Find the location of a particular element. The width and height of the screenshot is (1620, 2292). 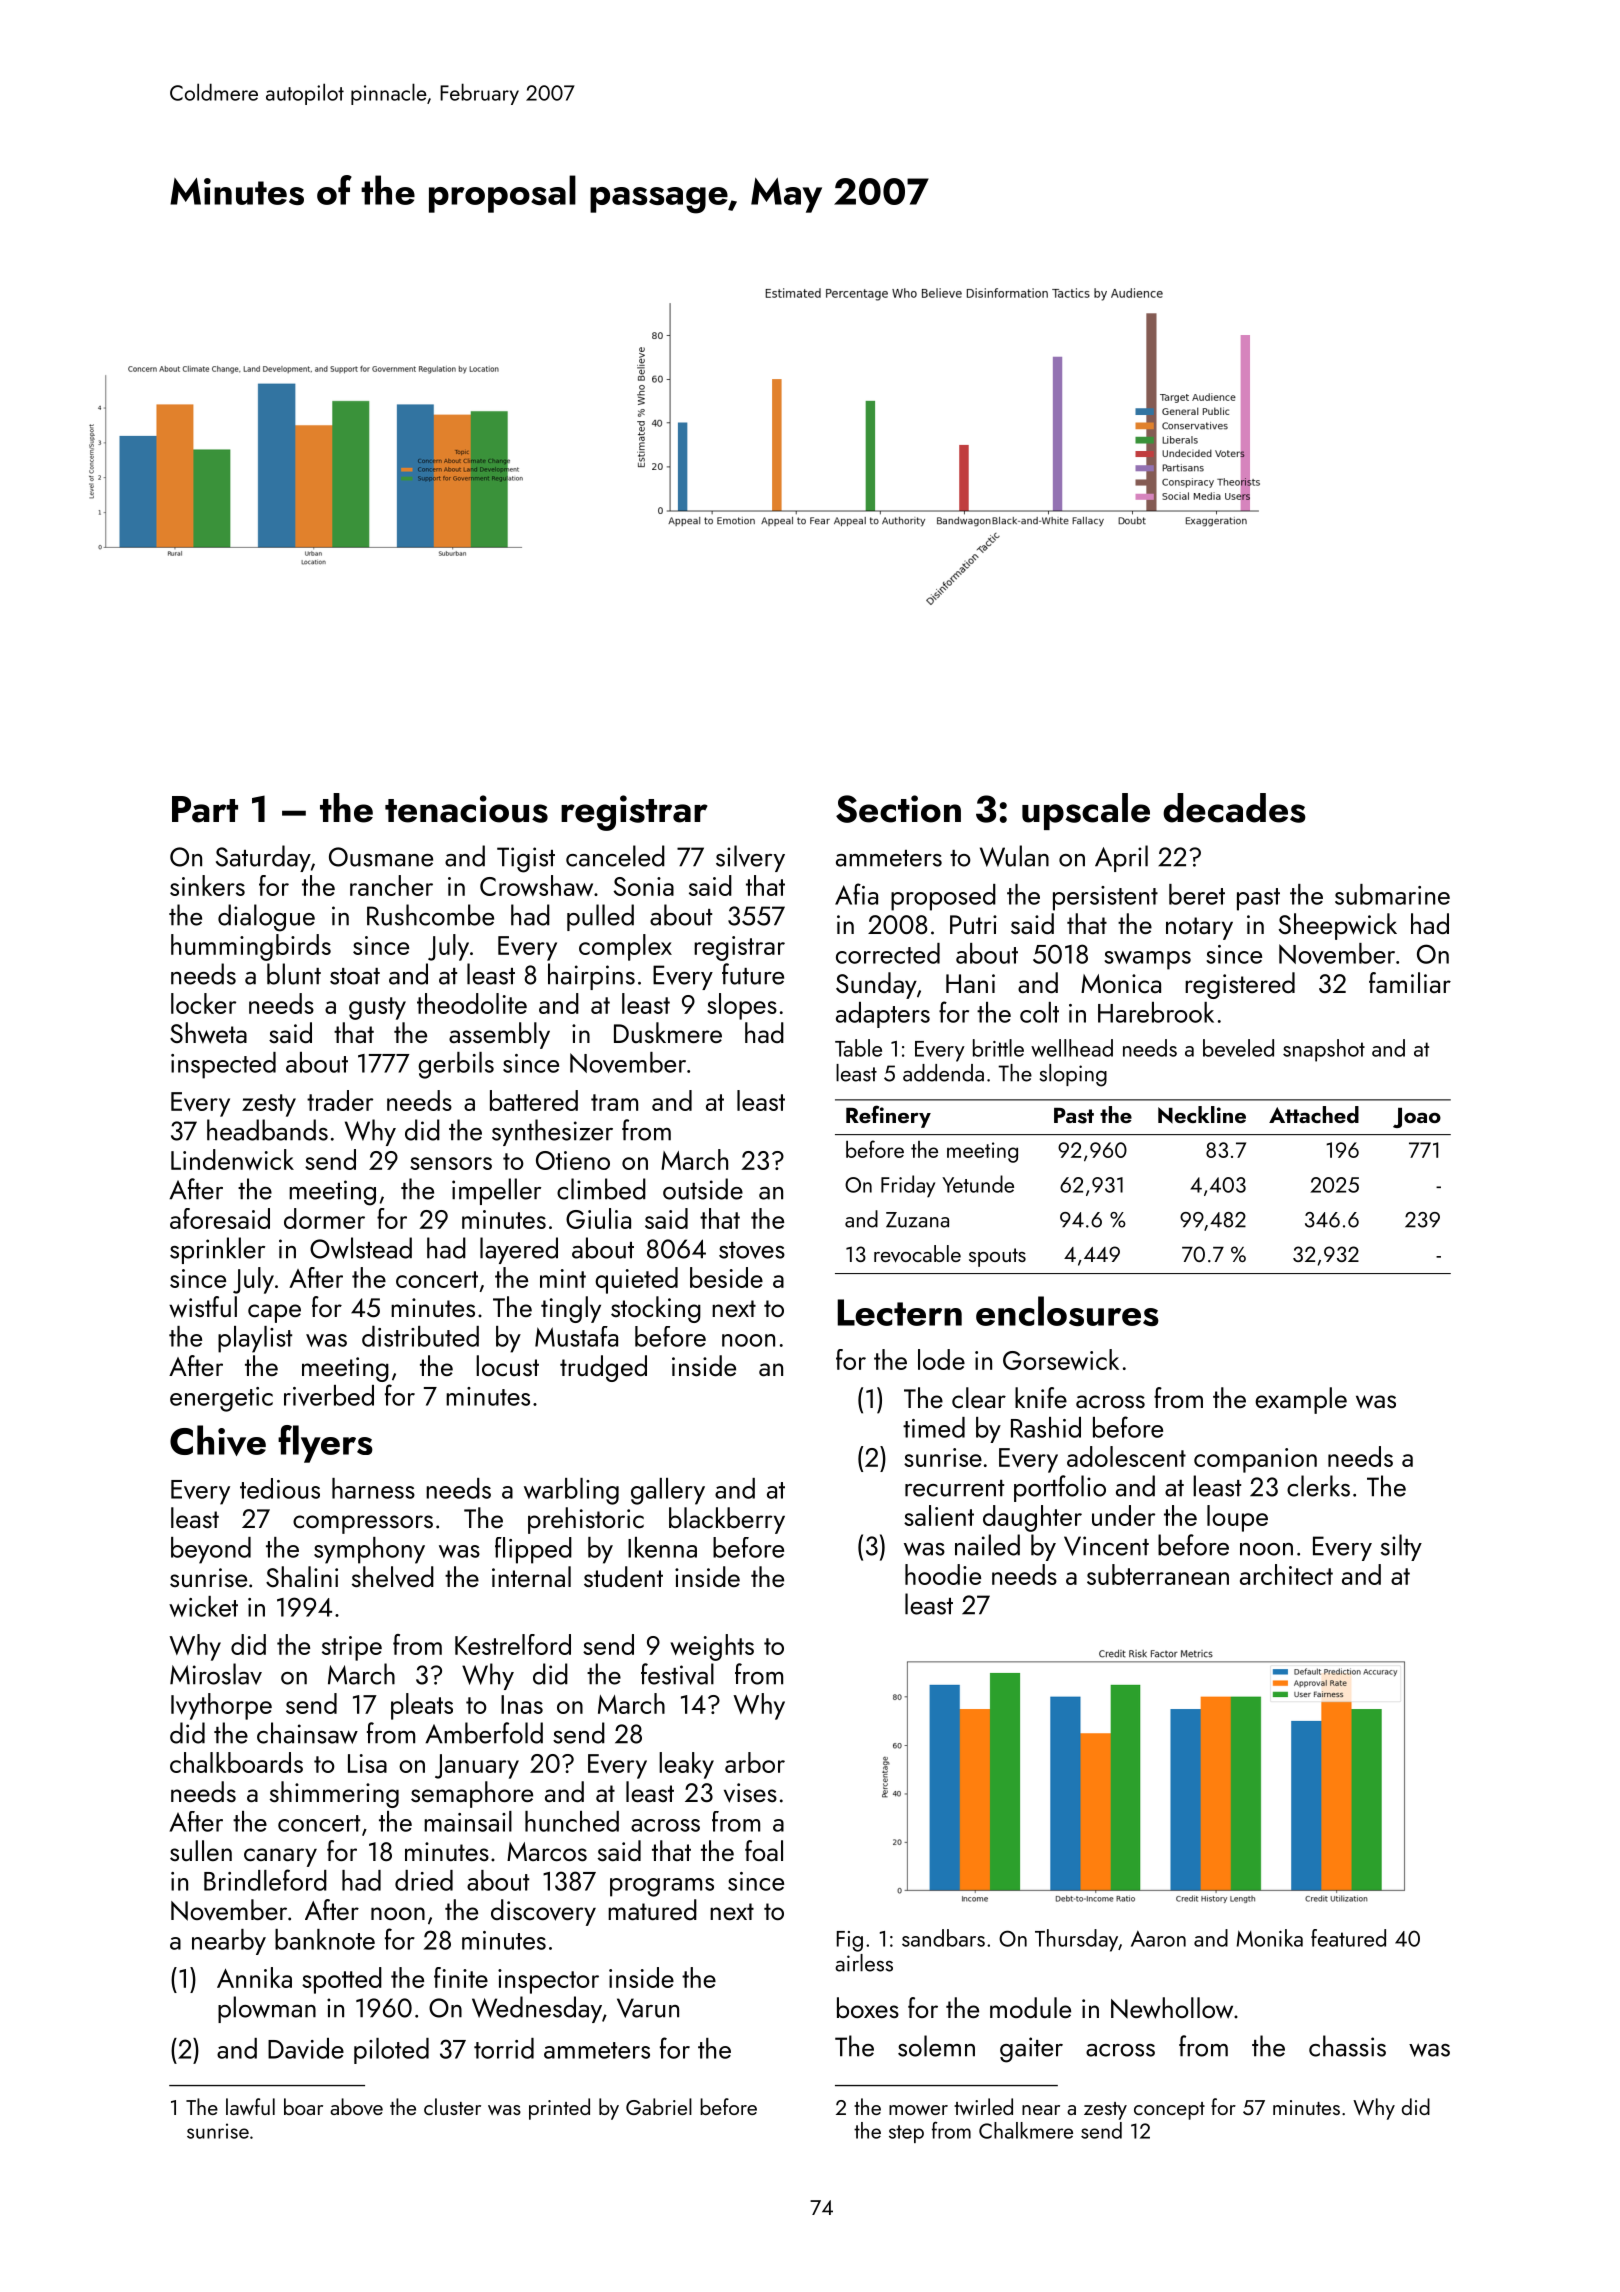

wicket is located at coordinates (203, 1606).
